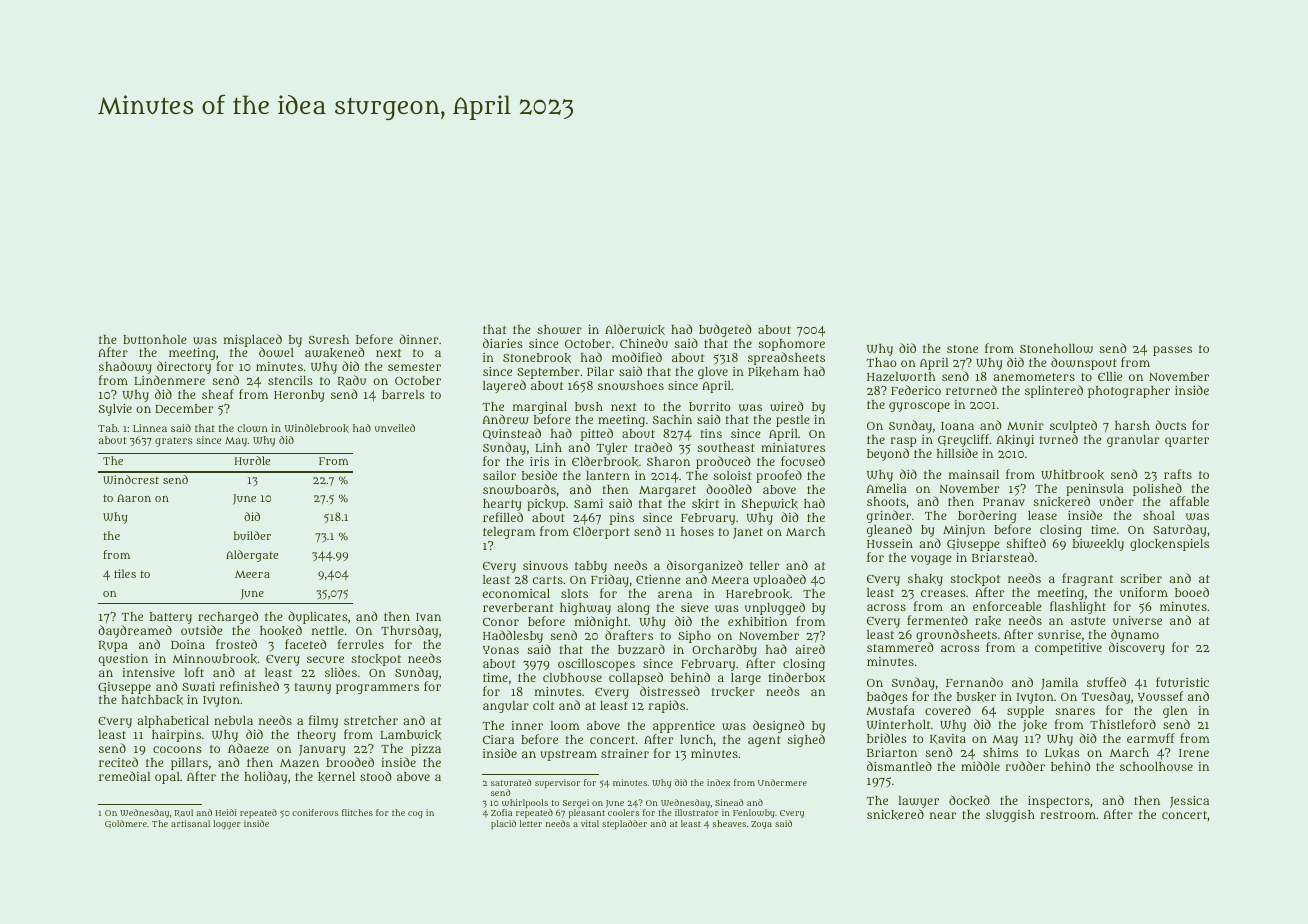  What do you see at coordinates (748, 533) in the screenshot?
I see `Janet` at bounding box center [748, 533].
